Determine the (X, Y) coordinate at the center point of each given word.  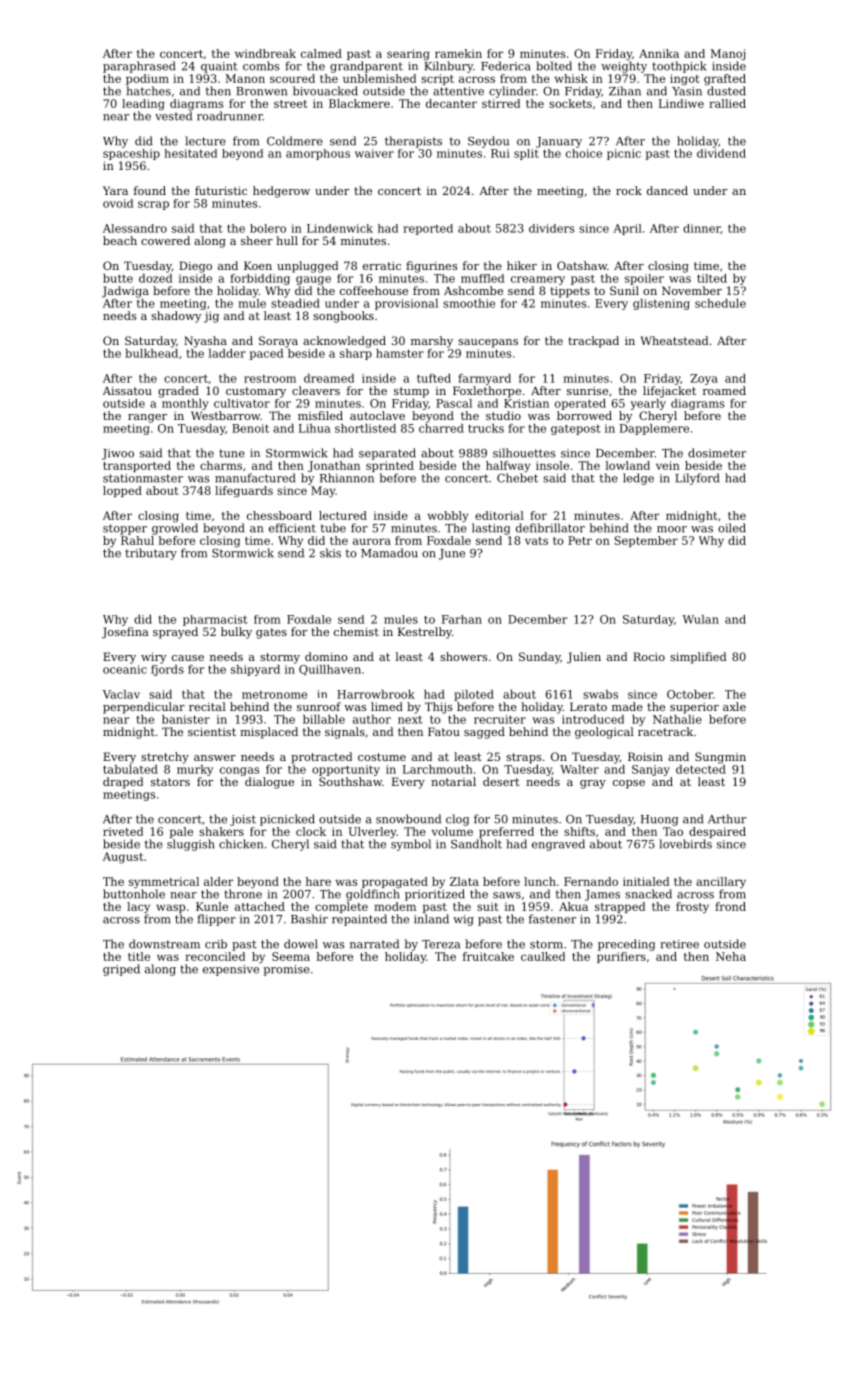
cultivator (242, 403)
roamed (724, 390)
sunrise (587, 391)
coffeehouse (374, 290)
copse (629, 784)
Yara (115, 190)
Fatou (444, 731)
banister (186, 719)
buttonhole (134, 894)
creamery (538, 280)
